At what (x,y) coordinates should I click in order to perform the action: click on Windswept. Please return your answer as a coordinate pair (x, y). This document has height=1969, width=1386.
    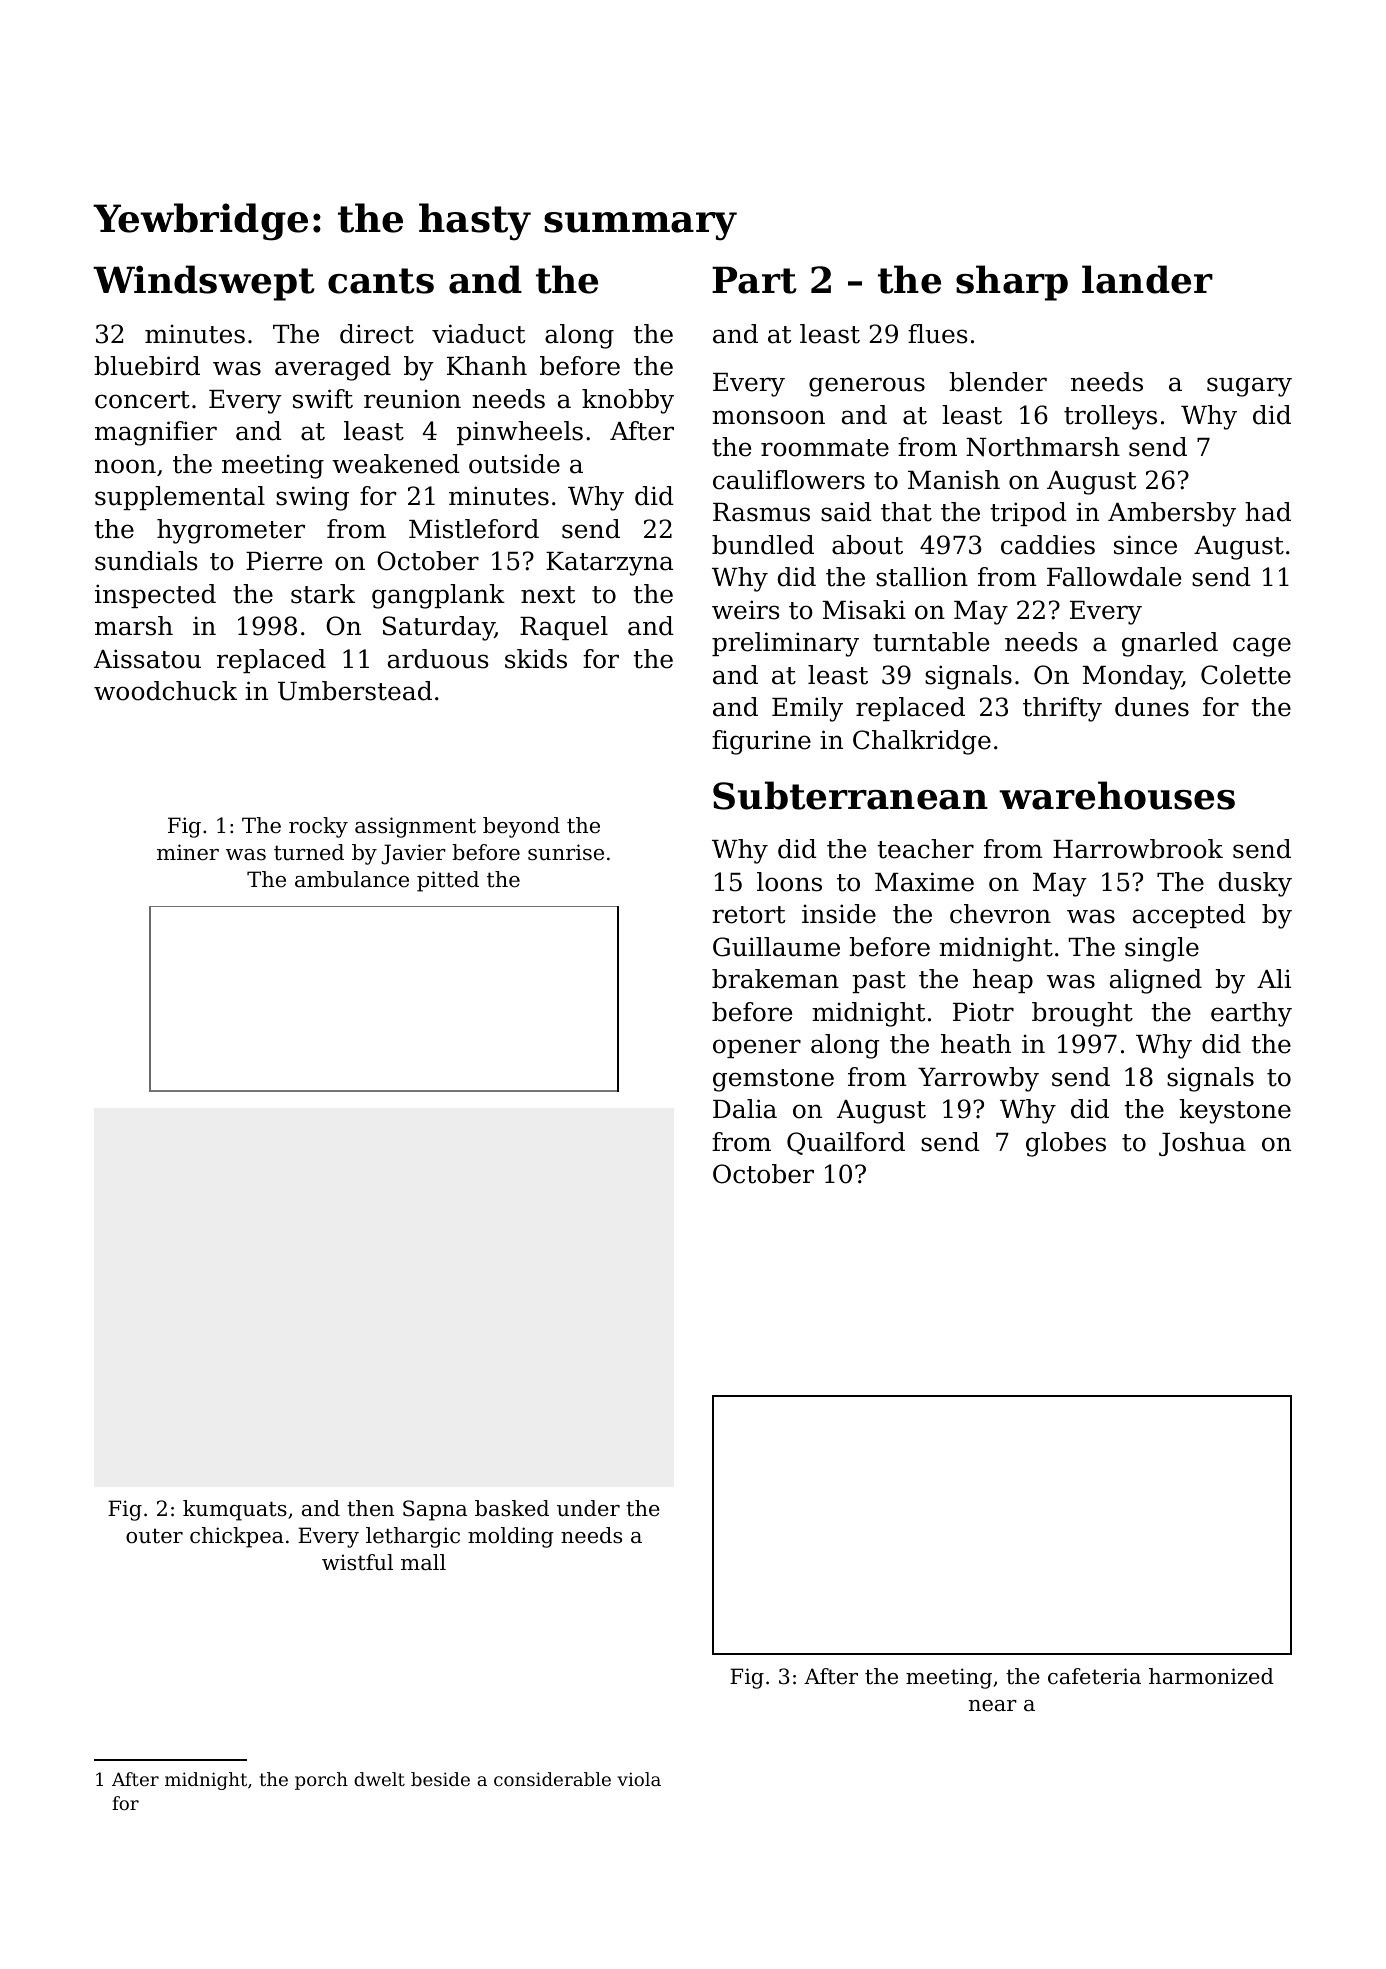
    Looking at the image, I should click on (204, 283).
